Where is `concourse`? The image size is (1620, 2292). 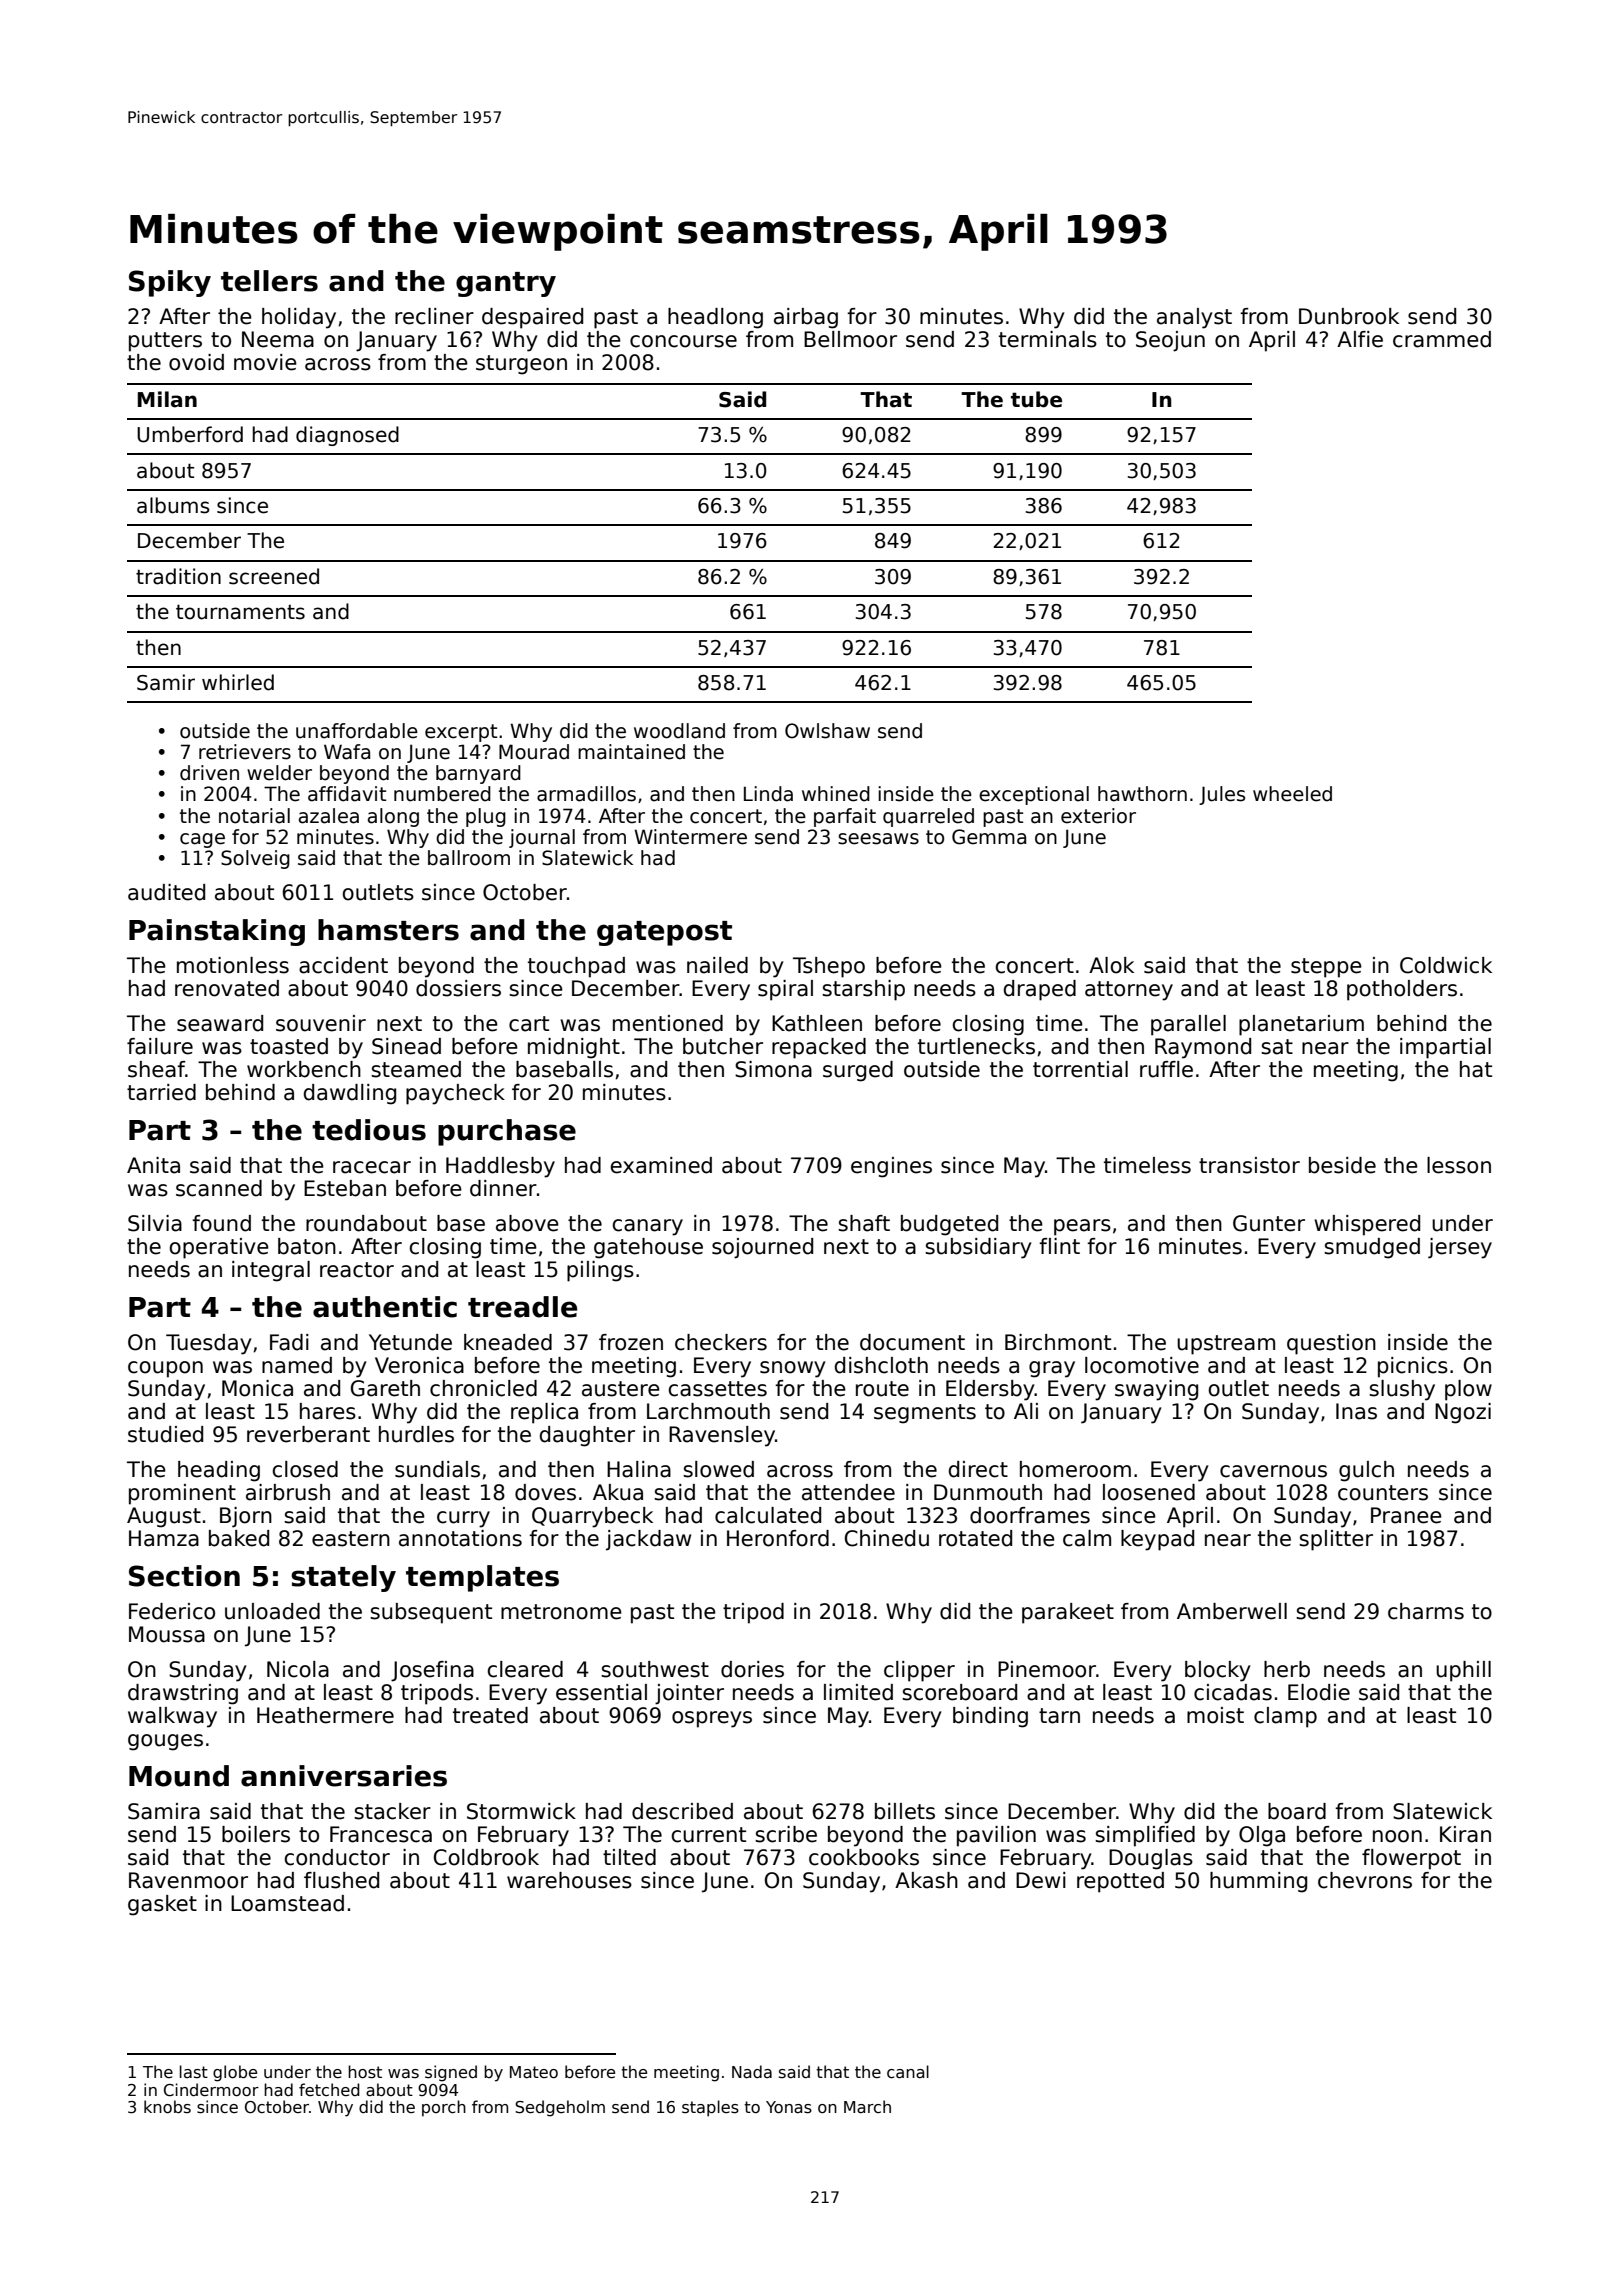 concourse is located at coordinates (683, 341).
